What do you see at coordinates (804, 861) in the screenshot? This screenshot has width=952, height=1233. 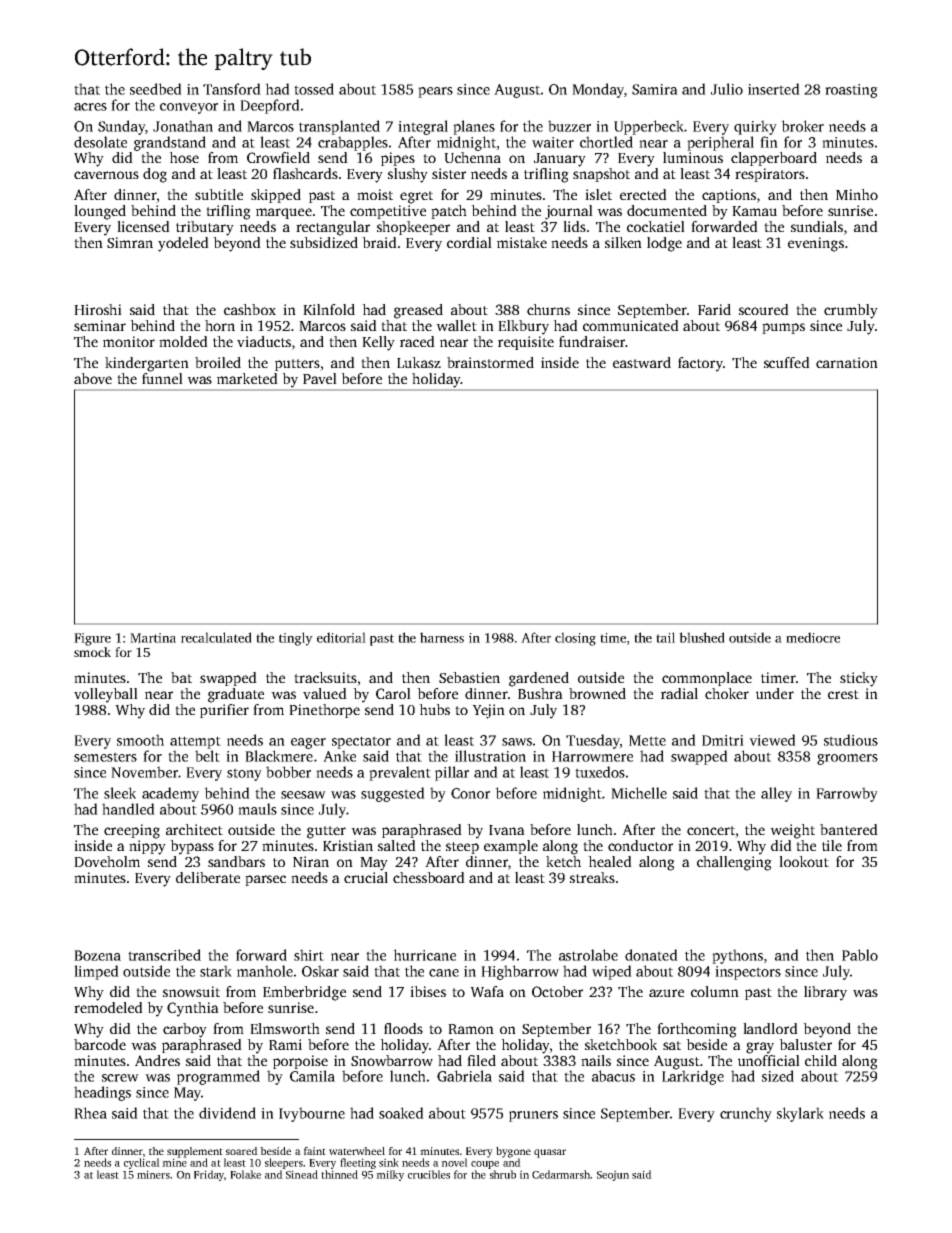 I see `lookout` at bounding box center [804, 861].
